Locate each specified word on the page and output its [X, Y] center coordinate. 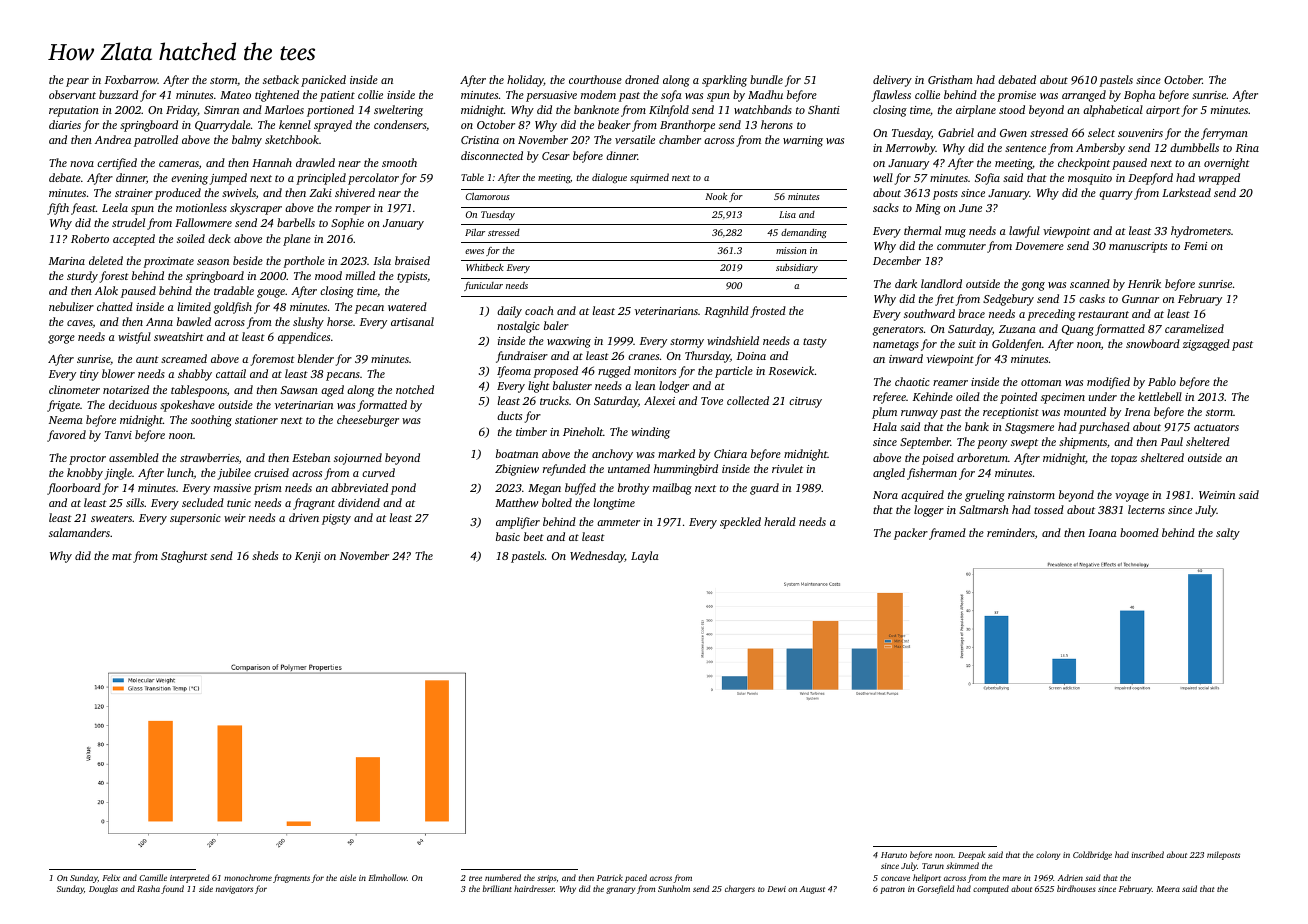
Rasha [148, 888]
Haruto [894, 855]
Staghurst [184, 557]
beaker [614, 124]
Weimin [1217, 495]
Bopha [1139, 96]
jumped [228, 179]
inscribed [1147, 854]
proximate [168, 262]
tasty [815, 343]
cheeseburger [368, 421]
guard [764, 489]
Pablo [1162, 381]
